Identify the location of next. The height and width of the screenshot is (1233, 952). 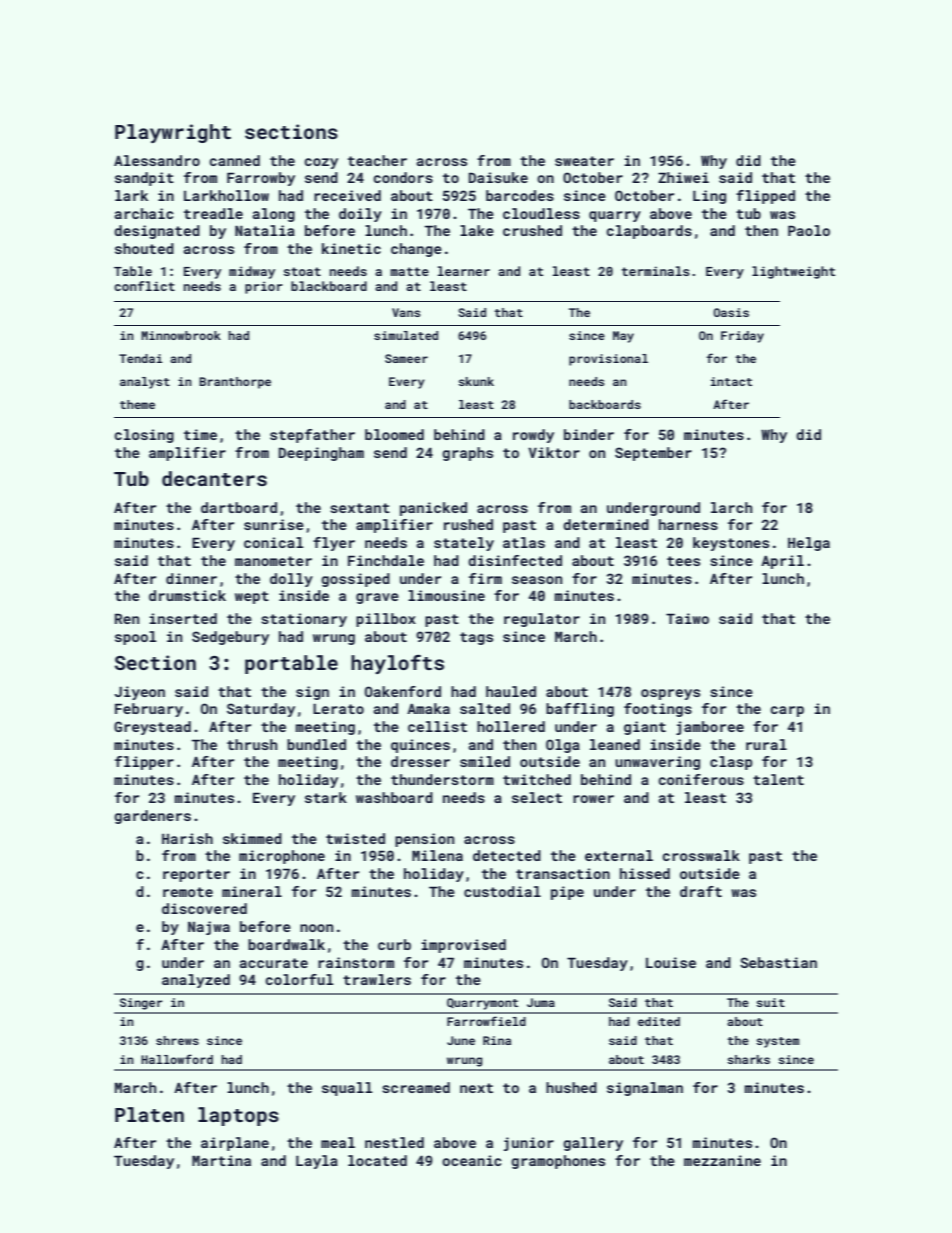
(476, 1088).
